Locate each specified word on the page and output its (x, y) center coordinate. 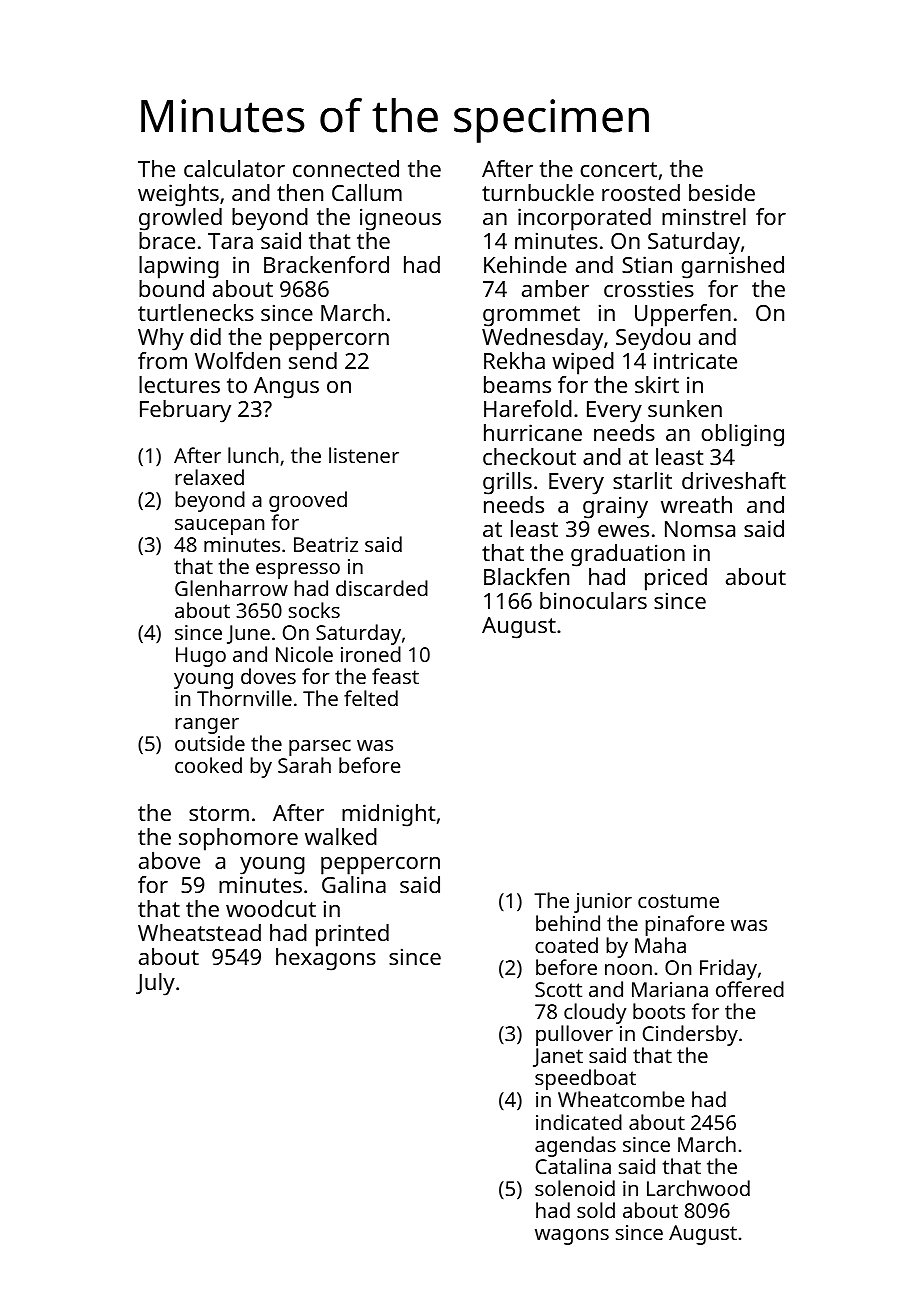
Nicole (304, 654)
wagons (572, 1237)
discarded (382, 588)
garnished (732, 267)
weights (178, 195)
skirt (657, 384)
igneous (400, 219)
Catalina (573, 1166)
